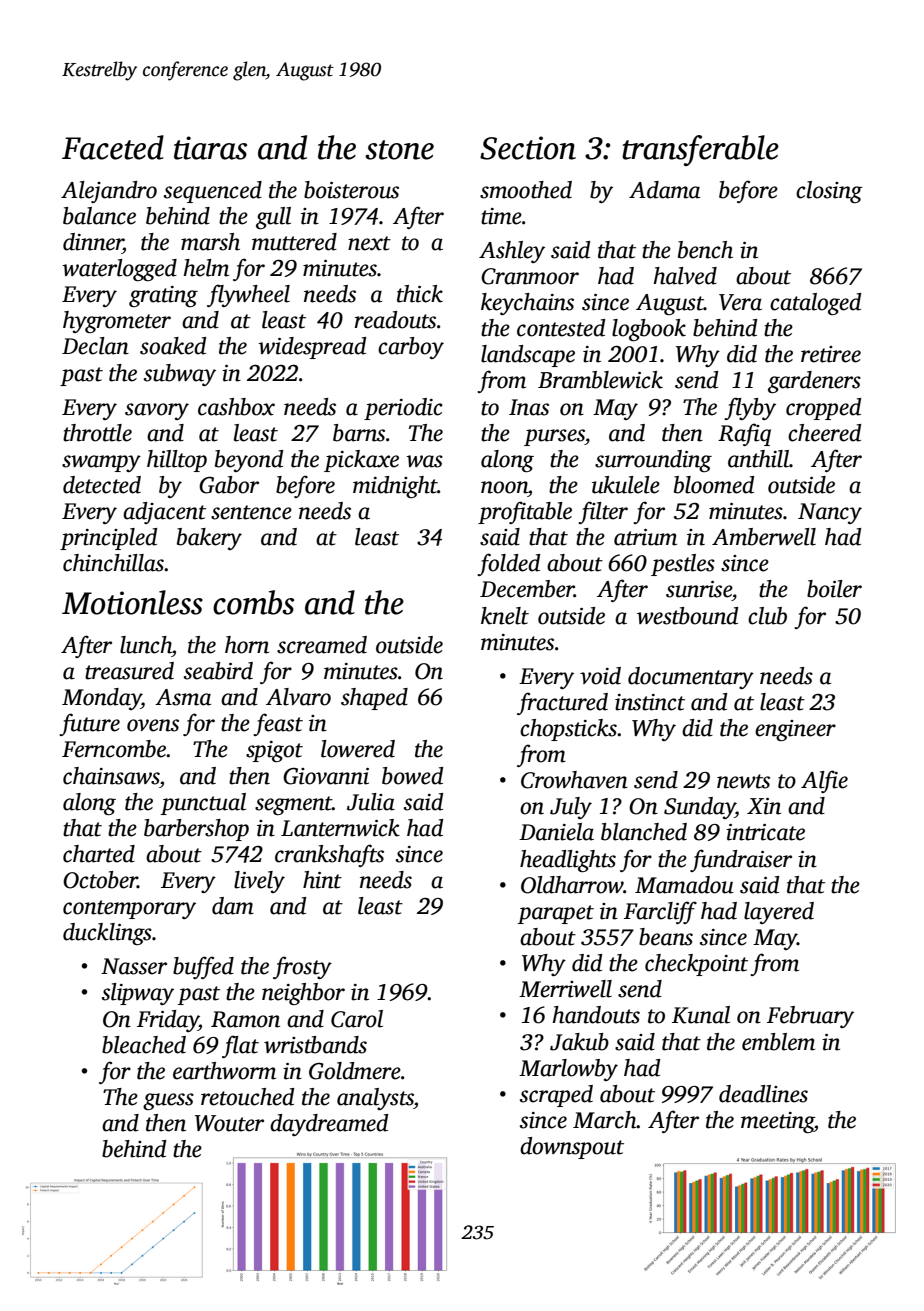 Image resolution: width=924 pixels, height=1311 pixels. What do you see at coordinates (572, 885) in the screenshot?
I see `Oldharrow` at bounding box center [572, 885].
